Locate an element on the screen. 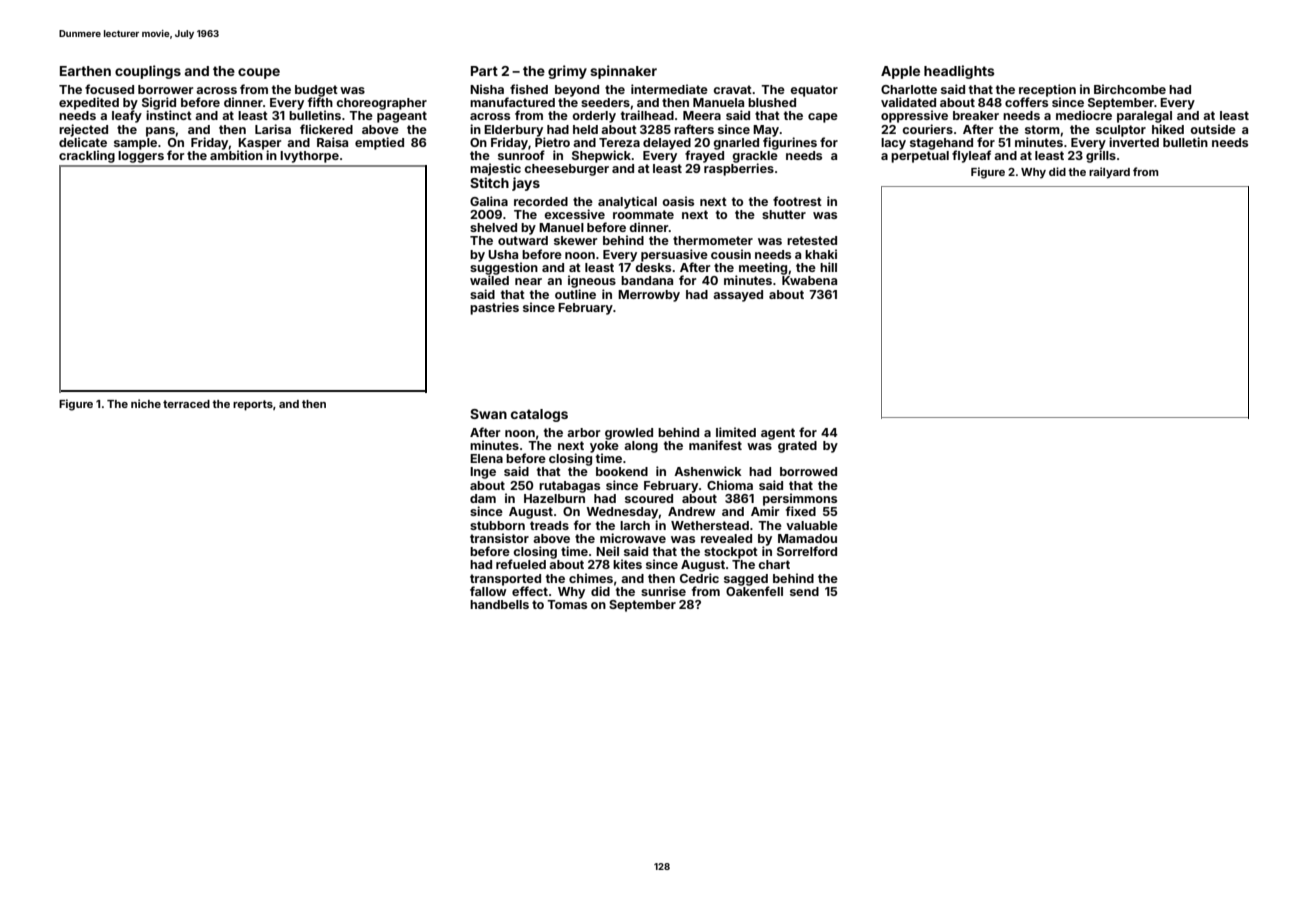 The height and width of the screenshot is (924, 1308). assayed is located at coordinates (738, 296).
